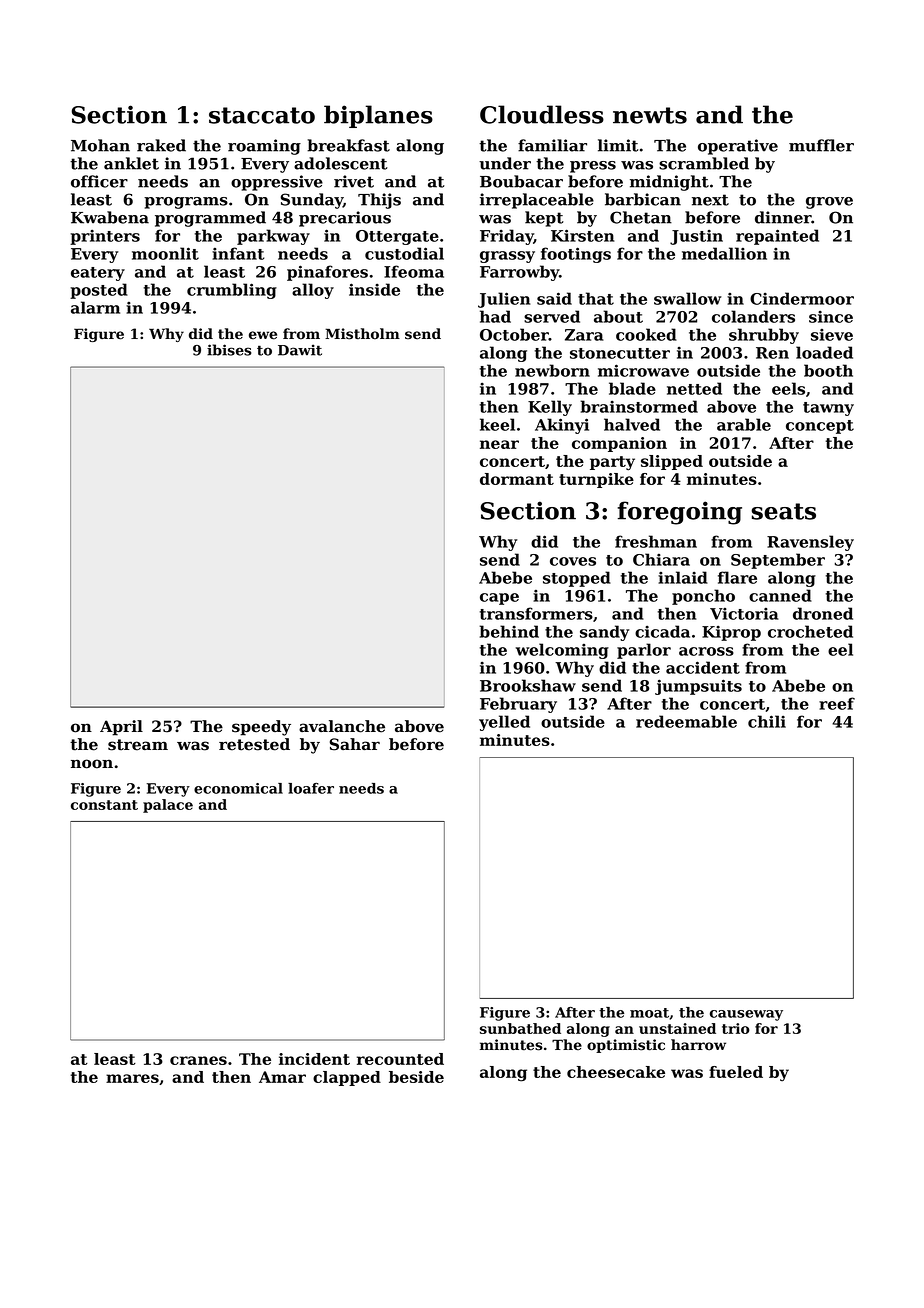 This page has height=1308, width=924. I want to click on cape, so click(499, 599).
